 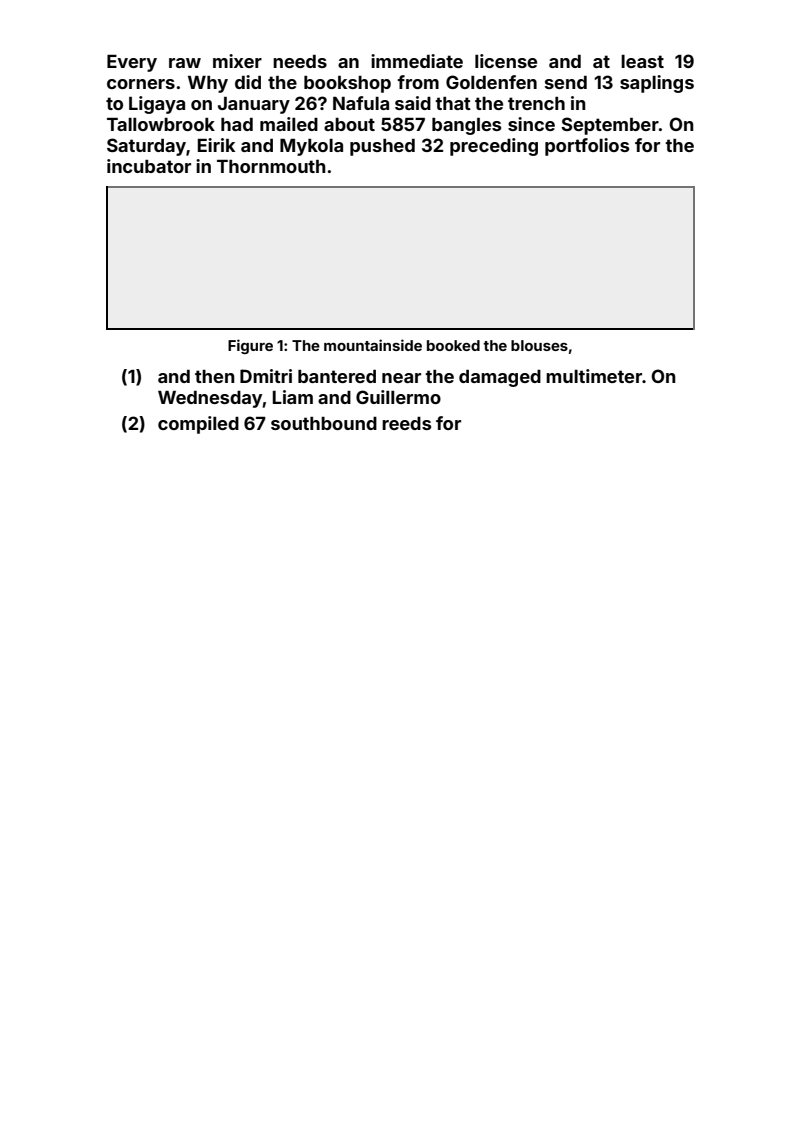 I want to click on compiled, so click(x=198, y=425).
